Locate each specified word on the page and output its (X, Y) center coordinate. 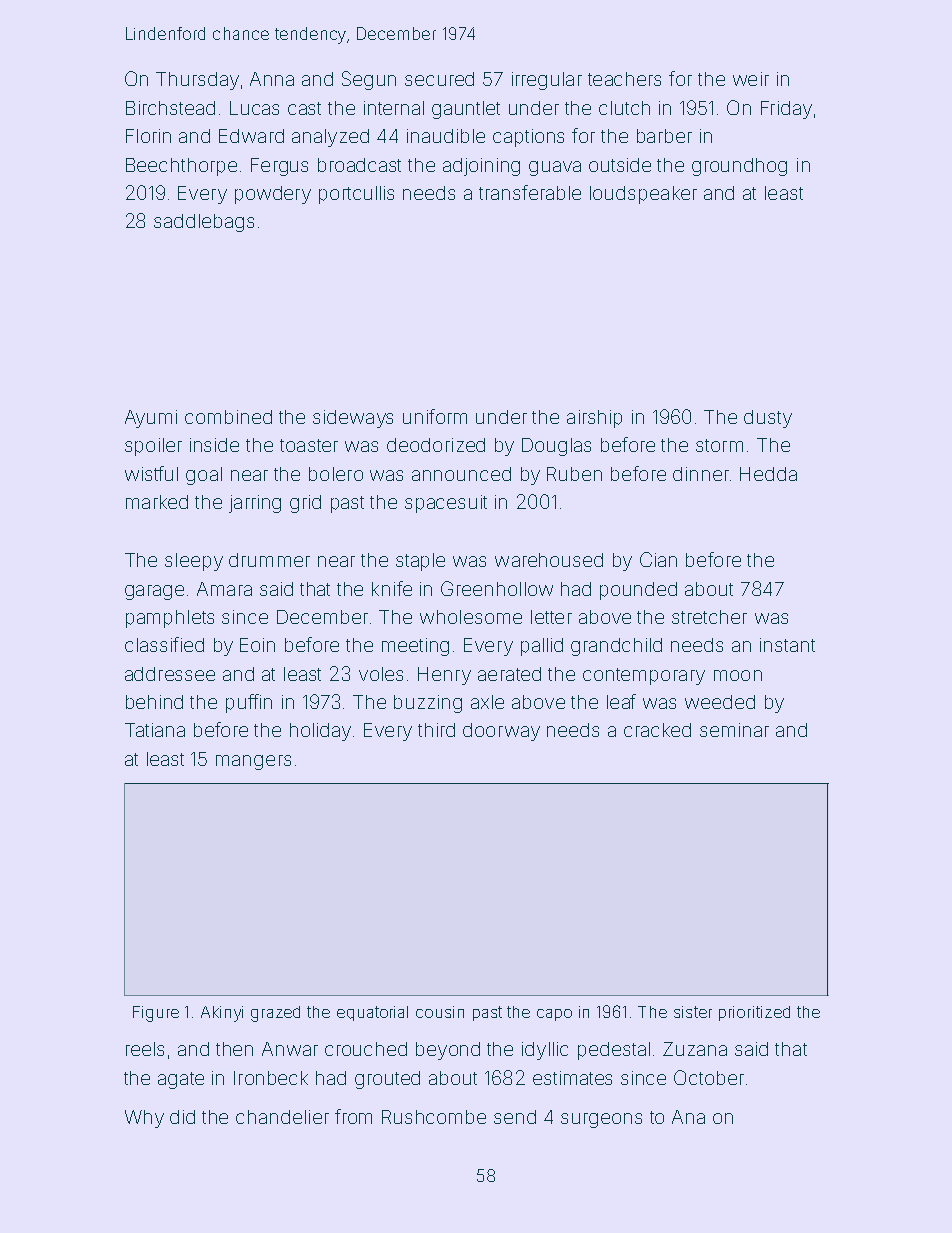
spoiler (153, 447)
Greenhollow (497, 588)
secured (439, 79)
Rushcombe (434, 1117)
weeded (720, 702)
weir (751, 79)
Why (144, 1119)
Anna (272, 79)
